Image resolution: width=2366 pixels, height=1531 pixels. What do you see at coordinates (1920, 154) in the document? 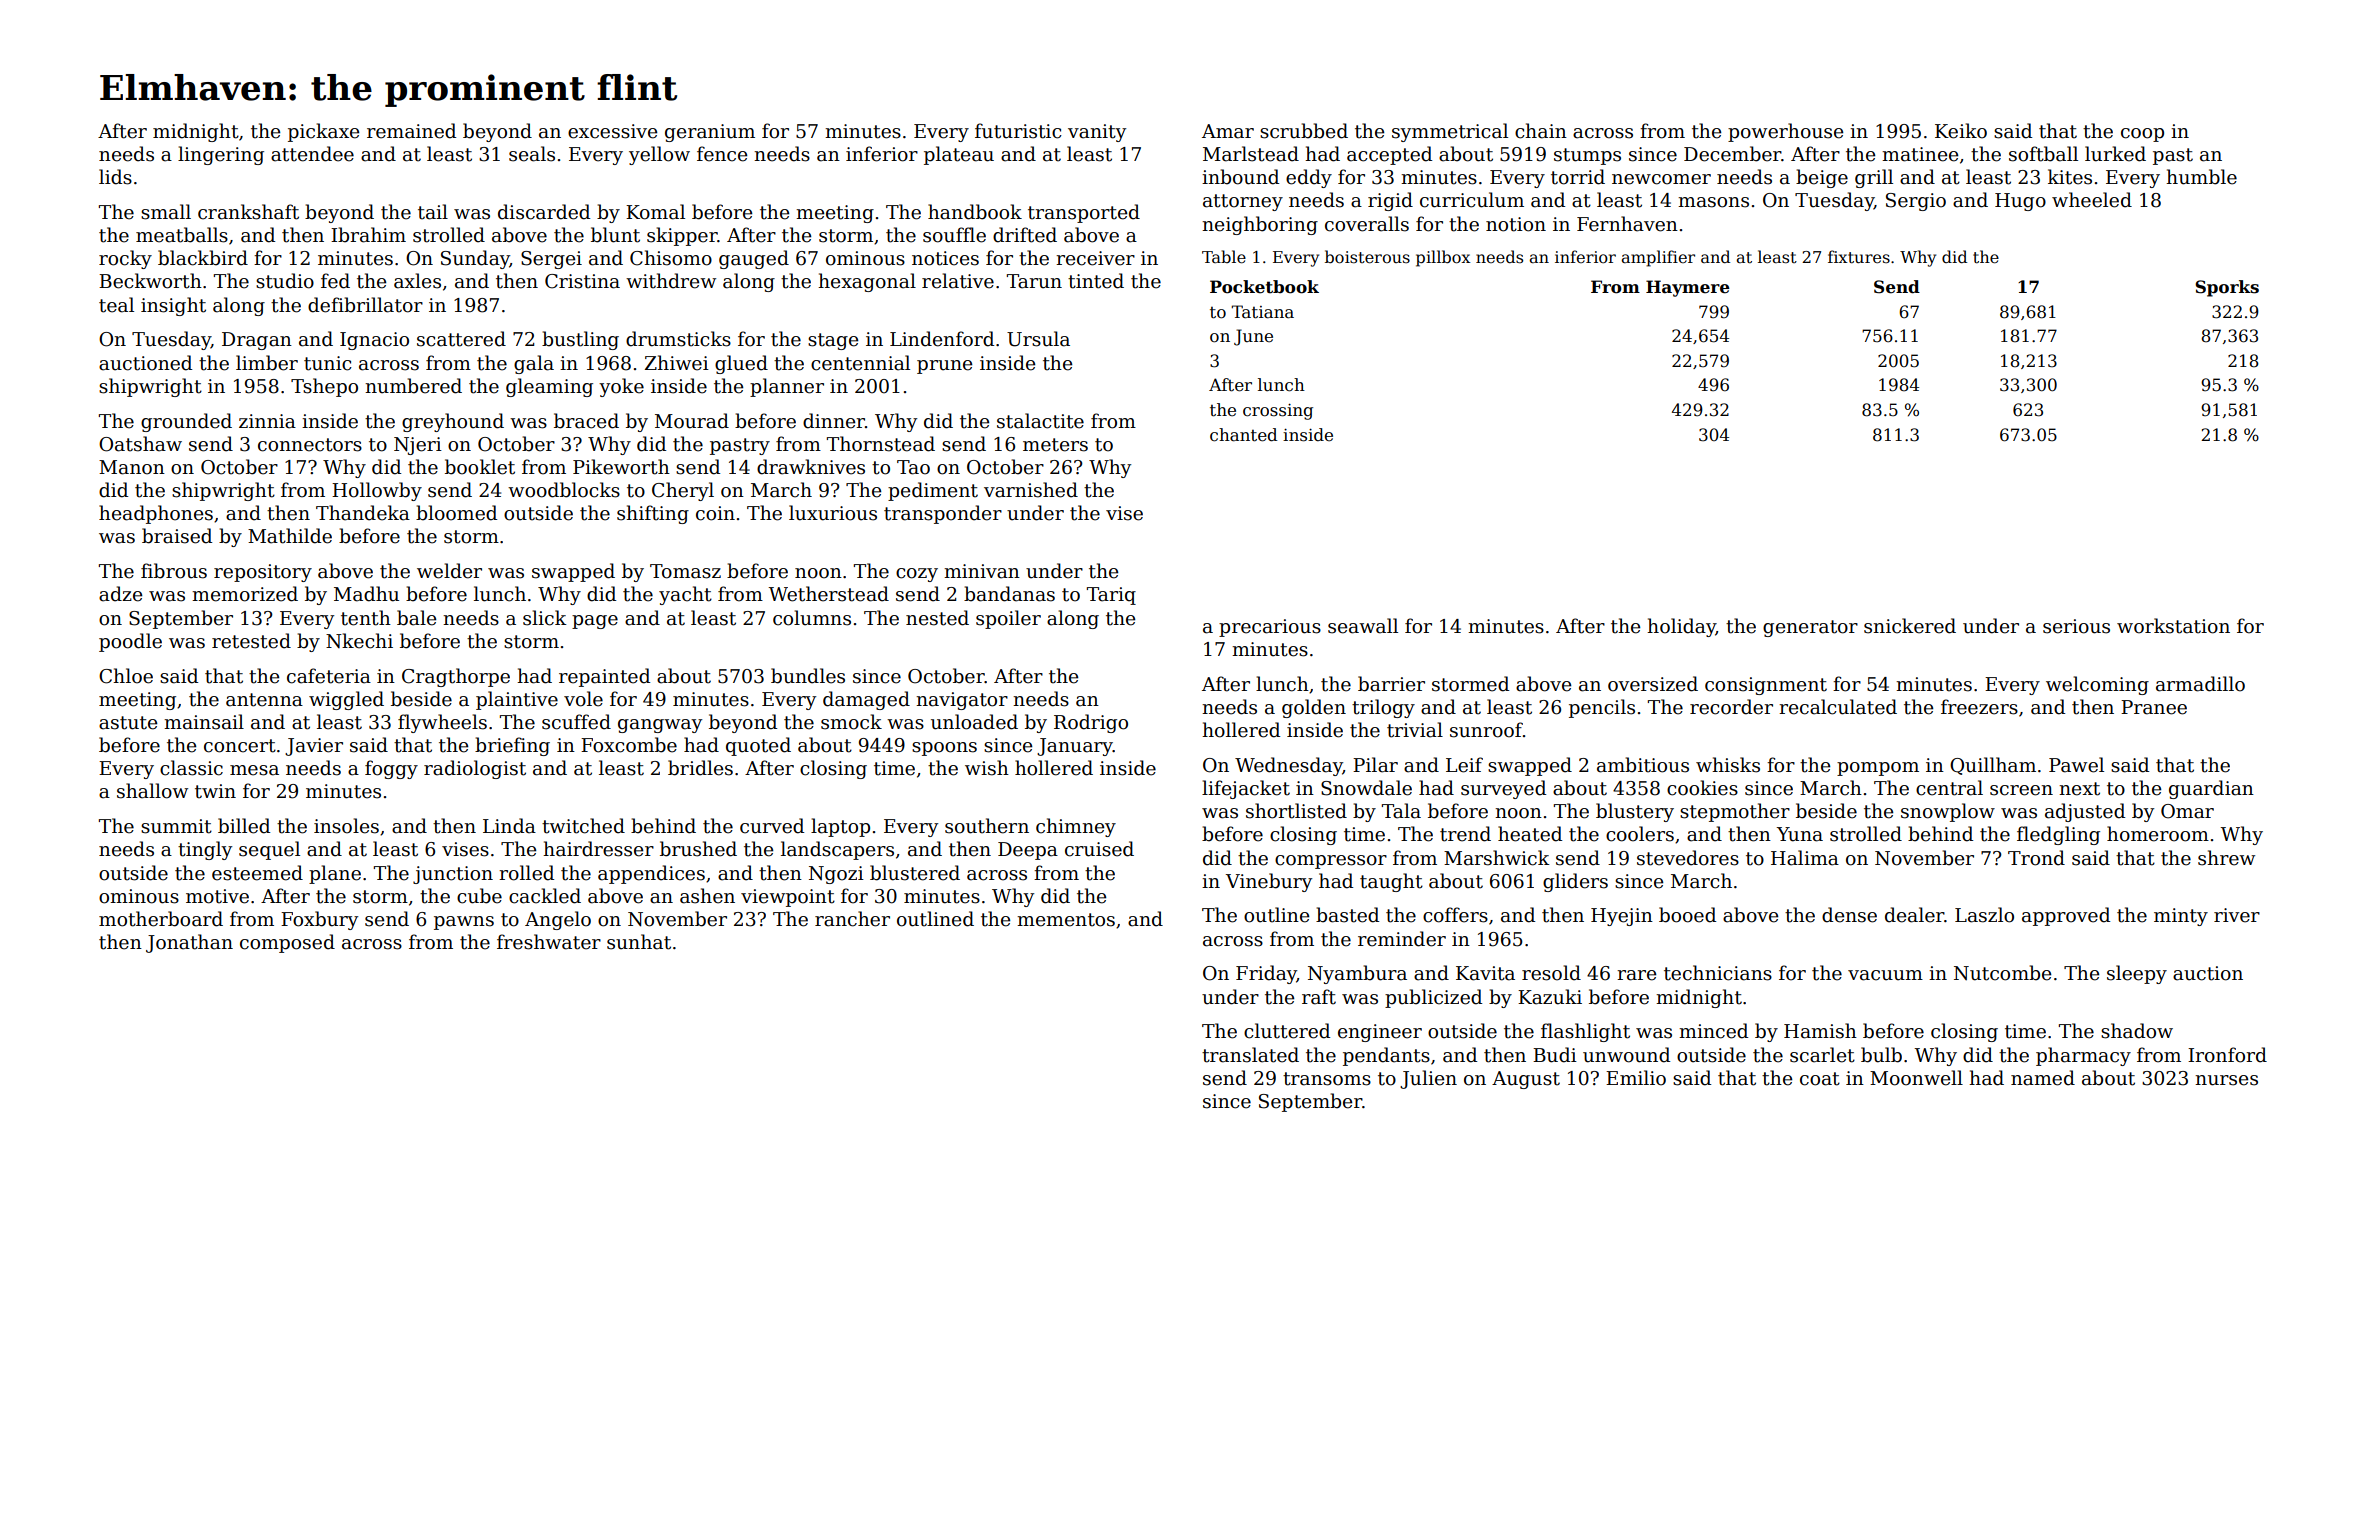
I see `matinee` at bounding box center [1920, 154].
